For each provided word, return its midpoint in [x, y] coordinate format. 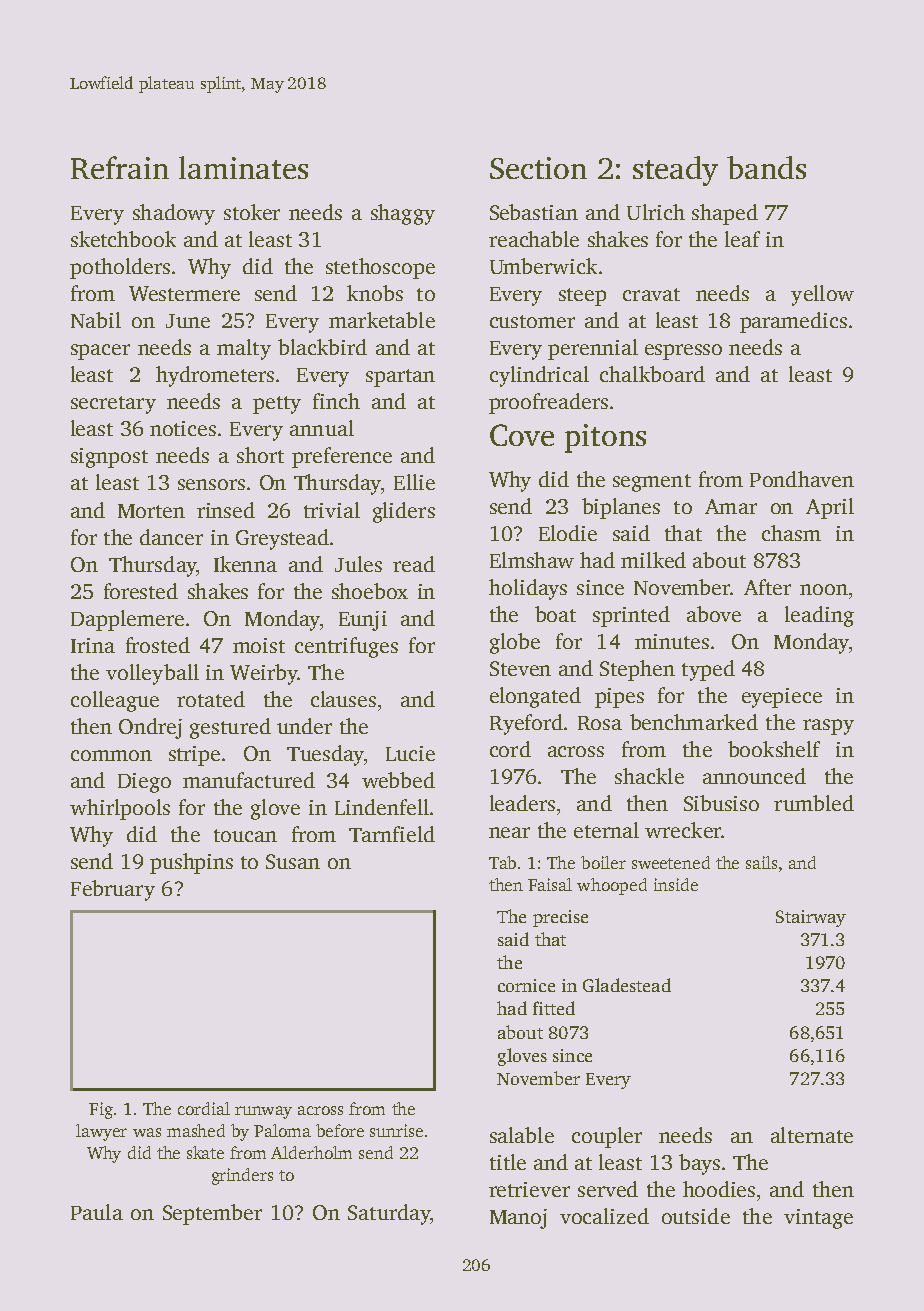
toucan [245, 835]
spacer [100, 352]
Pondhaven [802, 479]
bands [766, 167]
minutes [672, 641]
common [111, 755]
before [340, 1130]
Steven [520, 668]
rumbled [814, 803]
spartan [400, 378]
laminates [243, 167]
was [147, 1132]
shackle [649, 776]
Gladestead [627, 985]
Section [538, 168]
